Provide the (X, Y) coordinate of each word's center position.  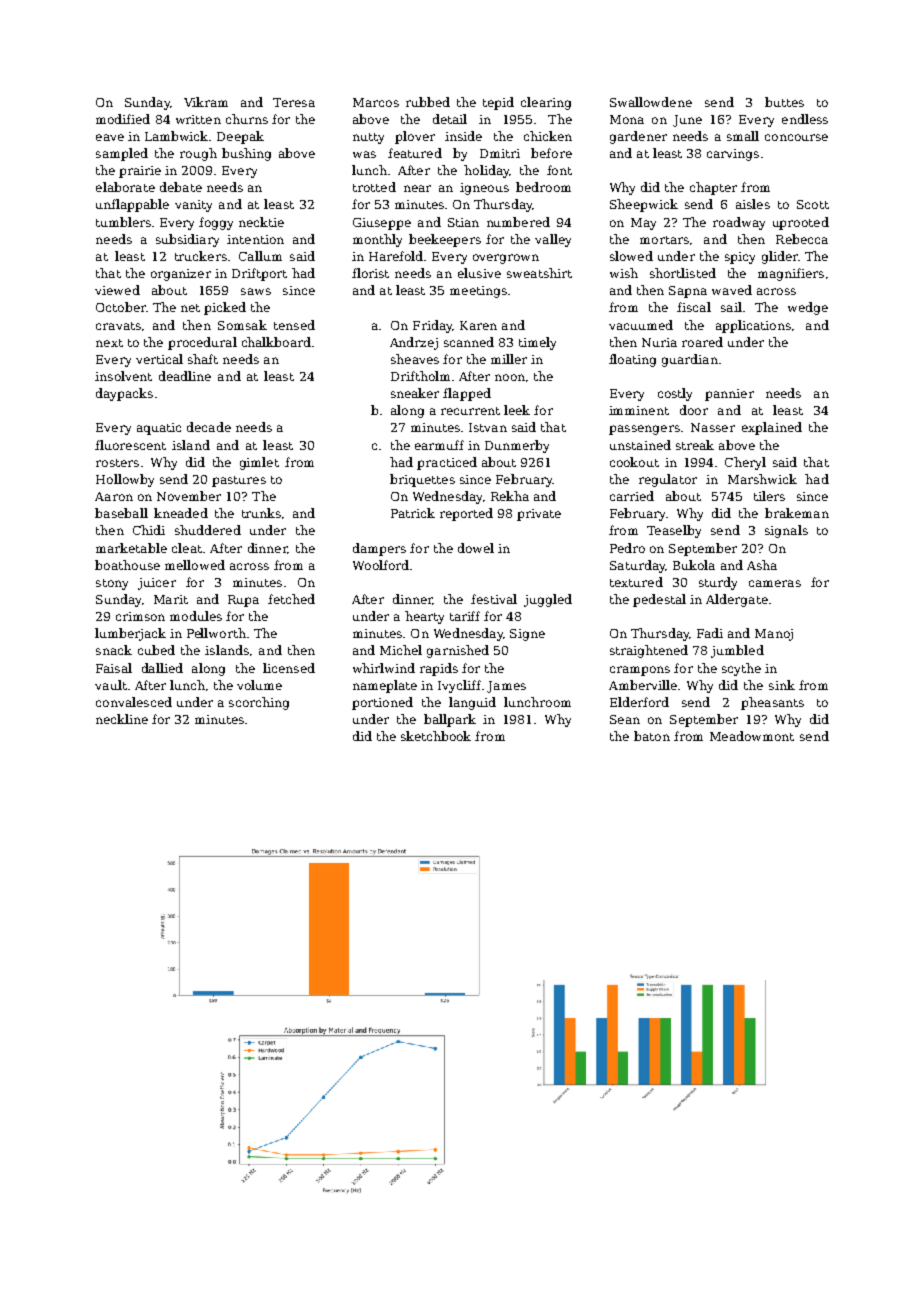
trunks (261, 513)
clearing (546, 103)
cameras (775, 583)
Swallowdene (651, 102)
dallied (162, 668)
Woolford (381, 565)
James (506, 687)
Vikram (206, 102)
